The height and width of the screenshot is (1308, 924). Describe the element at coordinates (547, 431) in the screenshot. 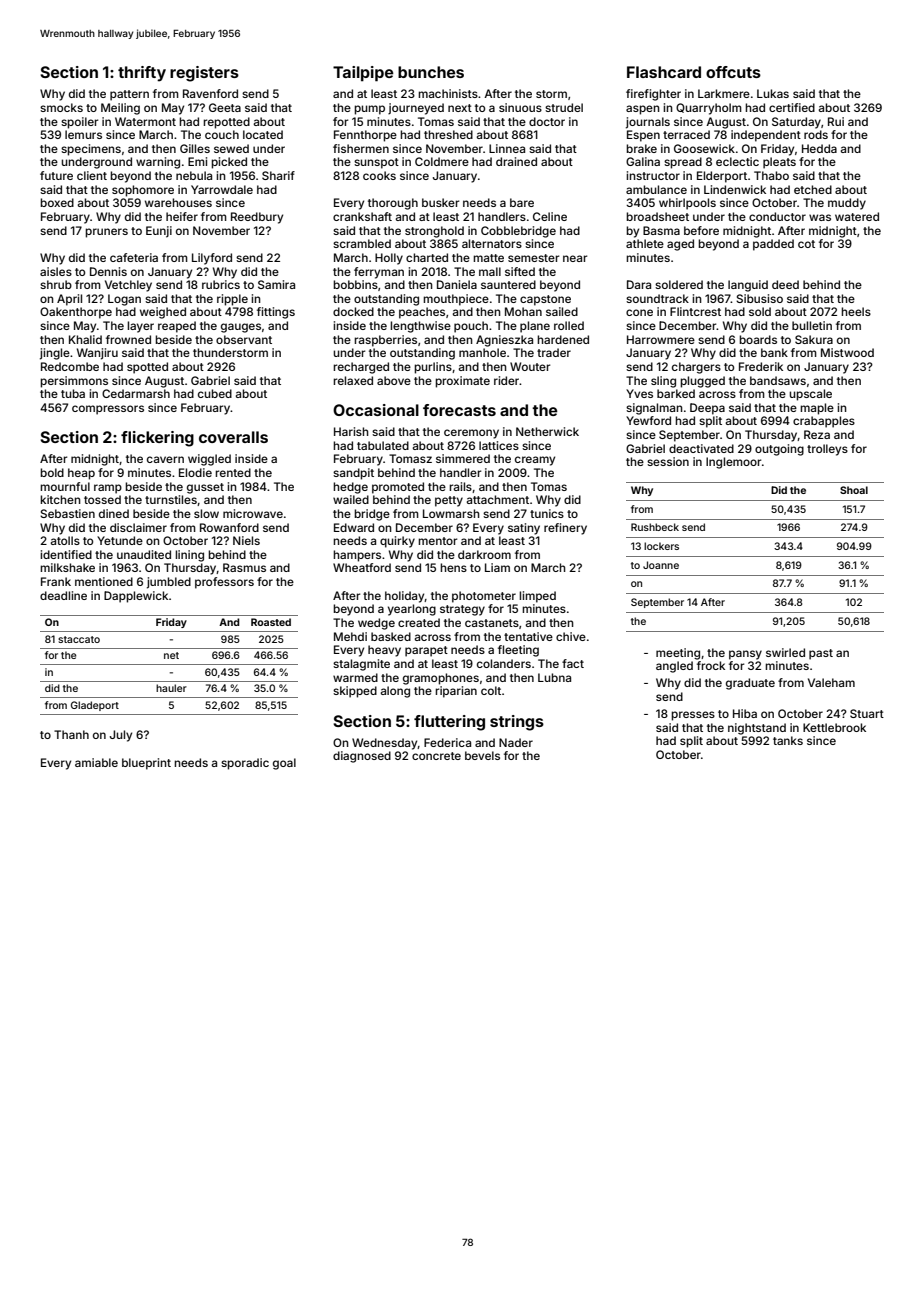

I see `Netherwick` at that location.
